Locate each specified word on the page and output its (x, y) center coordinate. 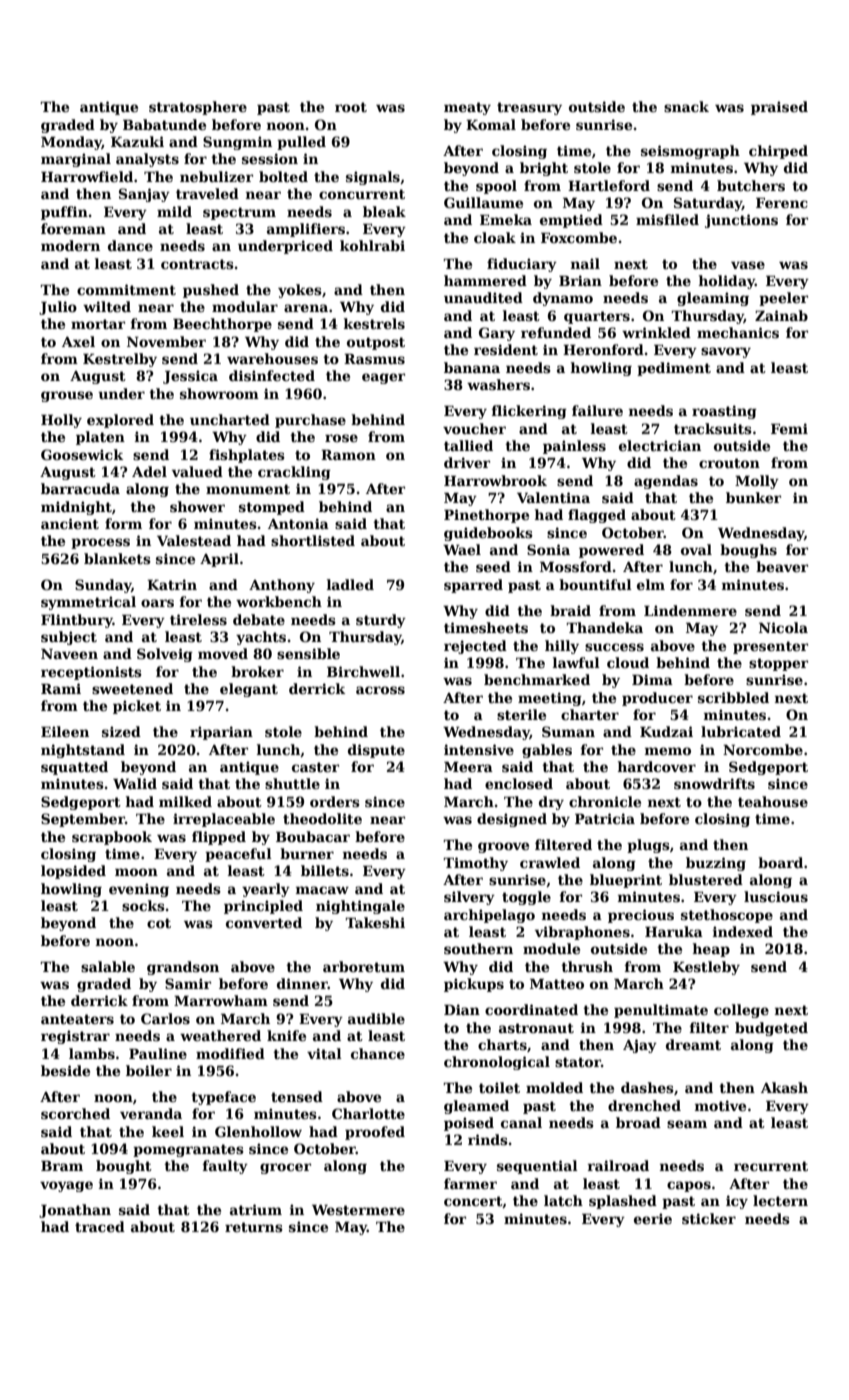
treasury (529, 108)
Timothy (475, 864)
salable (108, 966)
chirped (778, 152)
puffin (64, 213)
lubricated (741, 731)
